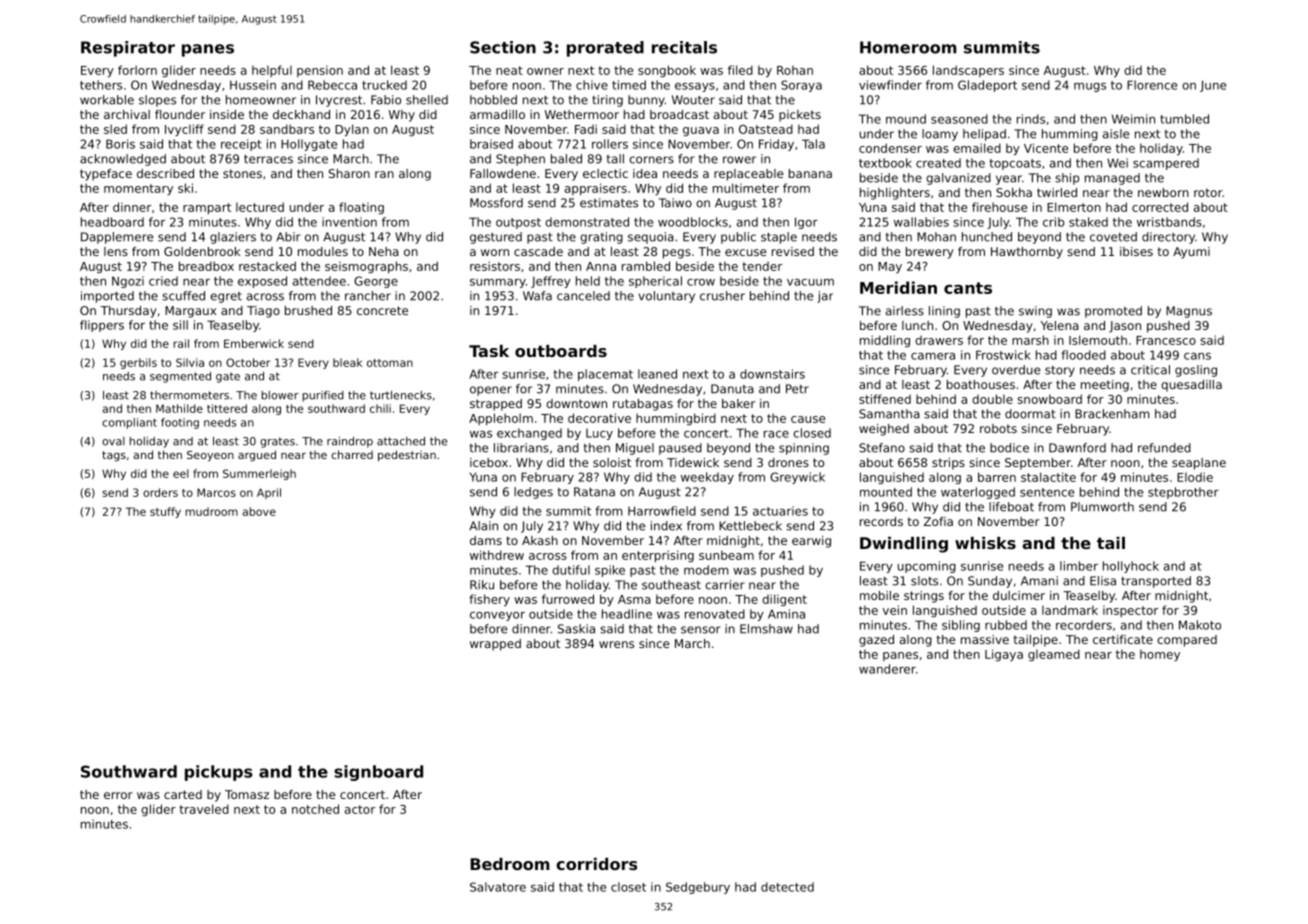 This screenshot has height=924, width=1308. I want to click on pedestrian, so click(407, 456).
